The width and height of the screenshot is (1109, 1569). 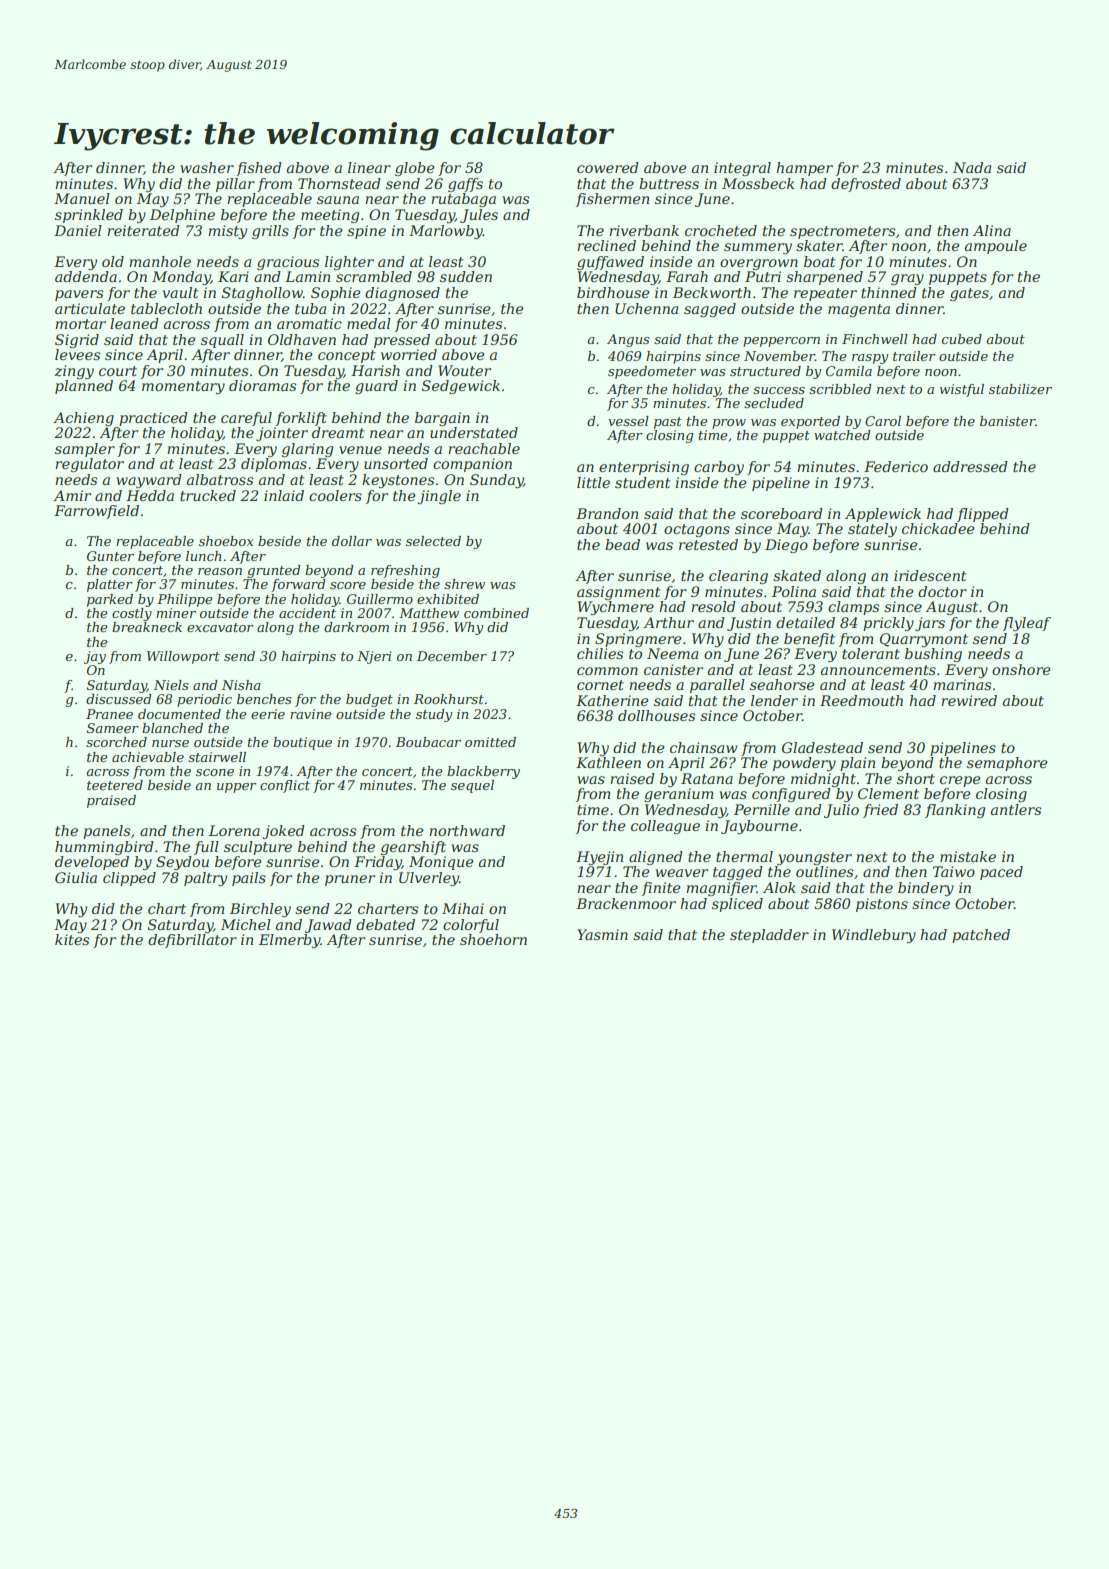 I want to click on Amir, so click(x=72, y=495).
